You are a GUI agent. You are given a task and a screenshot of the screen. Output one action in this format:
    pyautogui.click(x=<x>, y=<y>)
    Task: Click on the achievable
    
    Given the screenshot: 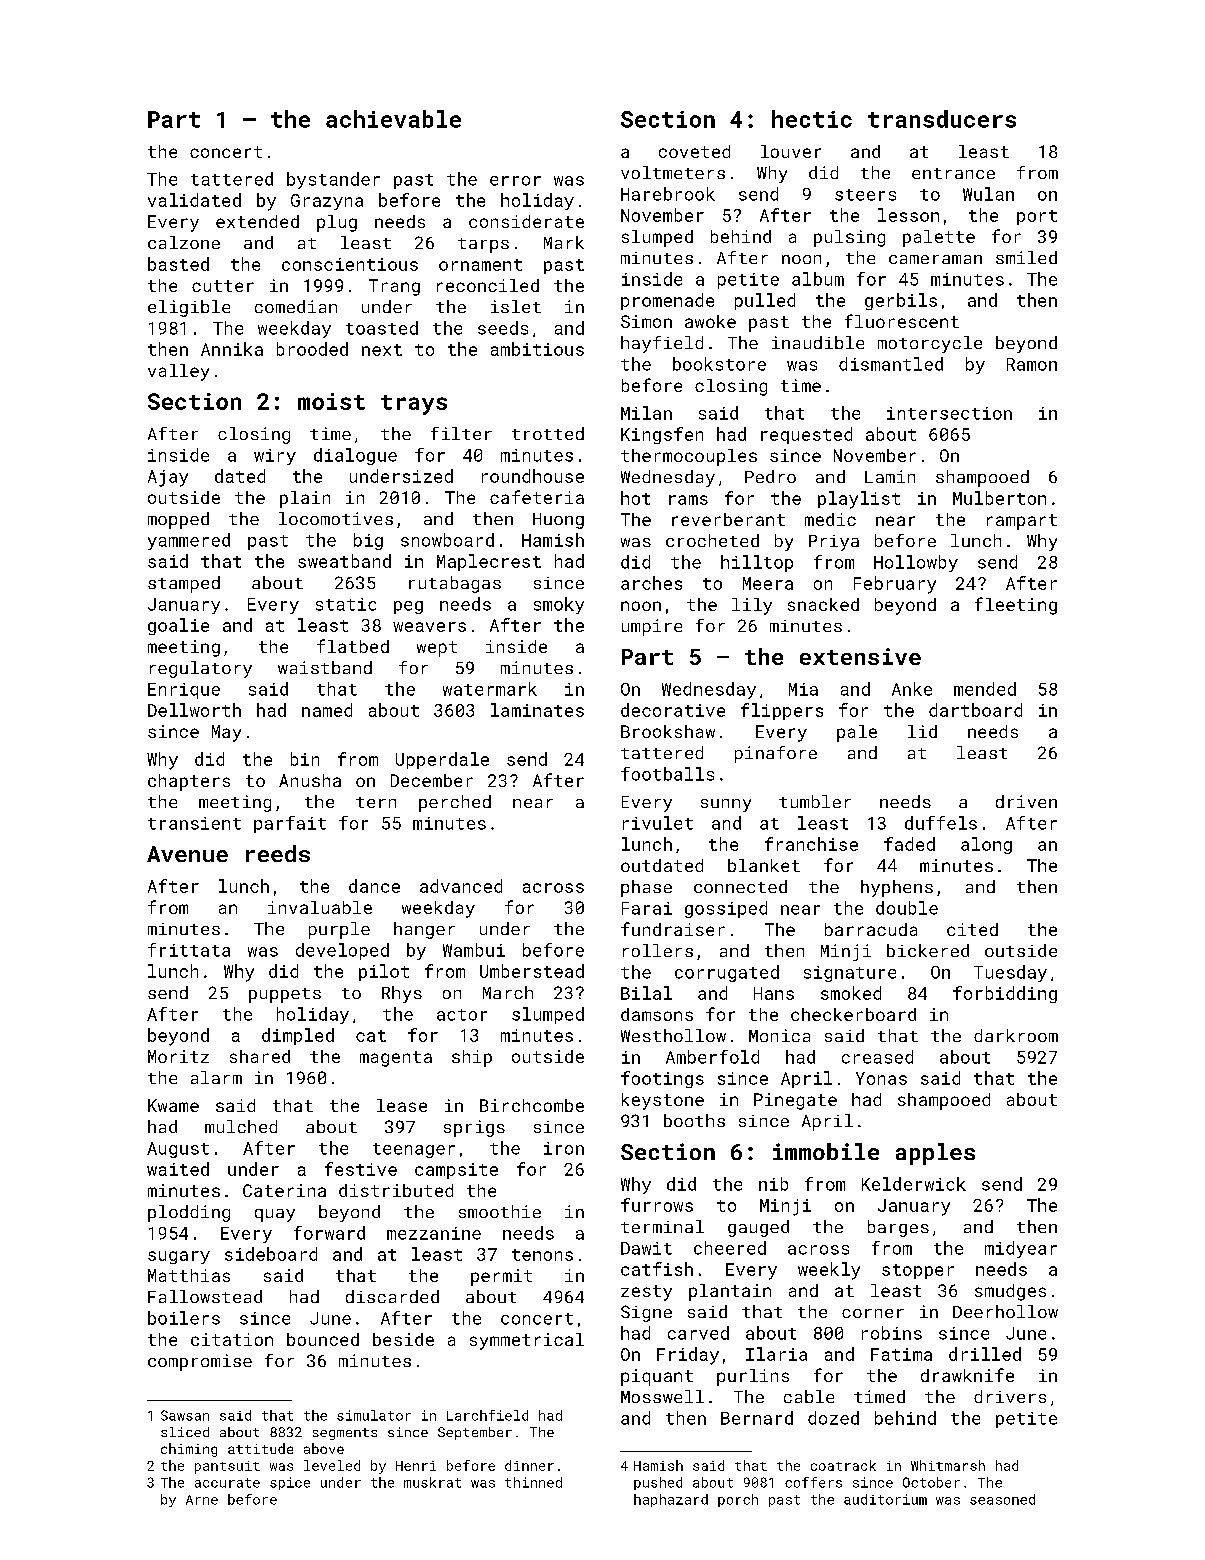 What is the action you would take?
    pyautogui.click(x=393, y=119)
